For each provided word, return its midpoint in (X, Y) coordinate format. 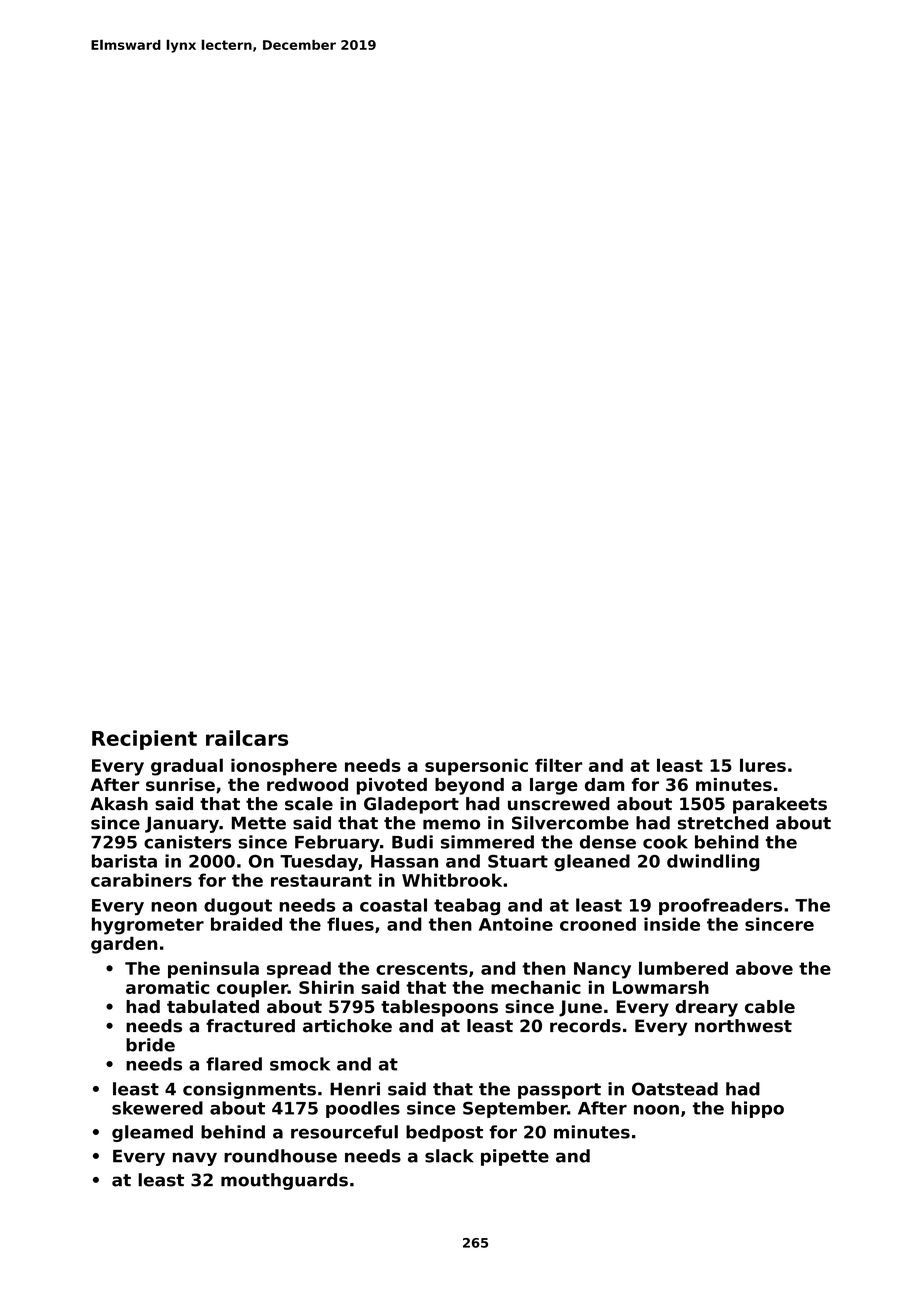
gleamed (152, 1133)
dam (604, 784)
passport (559, 1091)
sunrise (180, 784)
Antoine (516, 924)
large (554, 786)
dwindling (713, 862)
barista (124, 861)
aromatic (167, 987)
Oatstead (675, 1089)
